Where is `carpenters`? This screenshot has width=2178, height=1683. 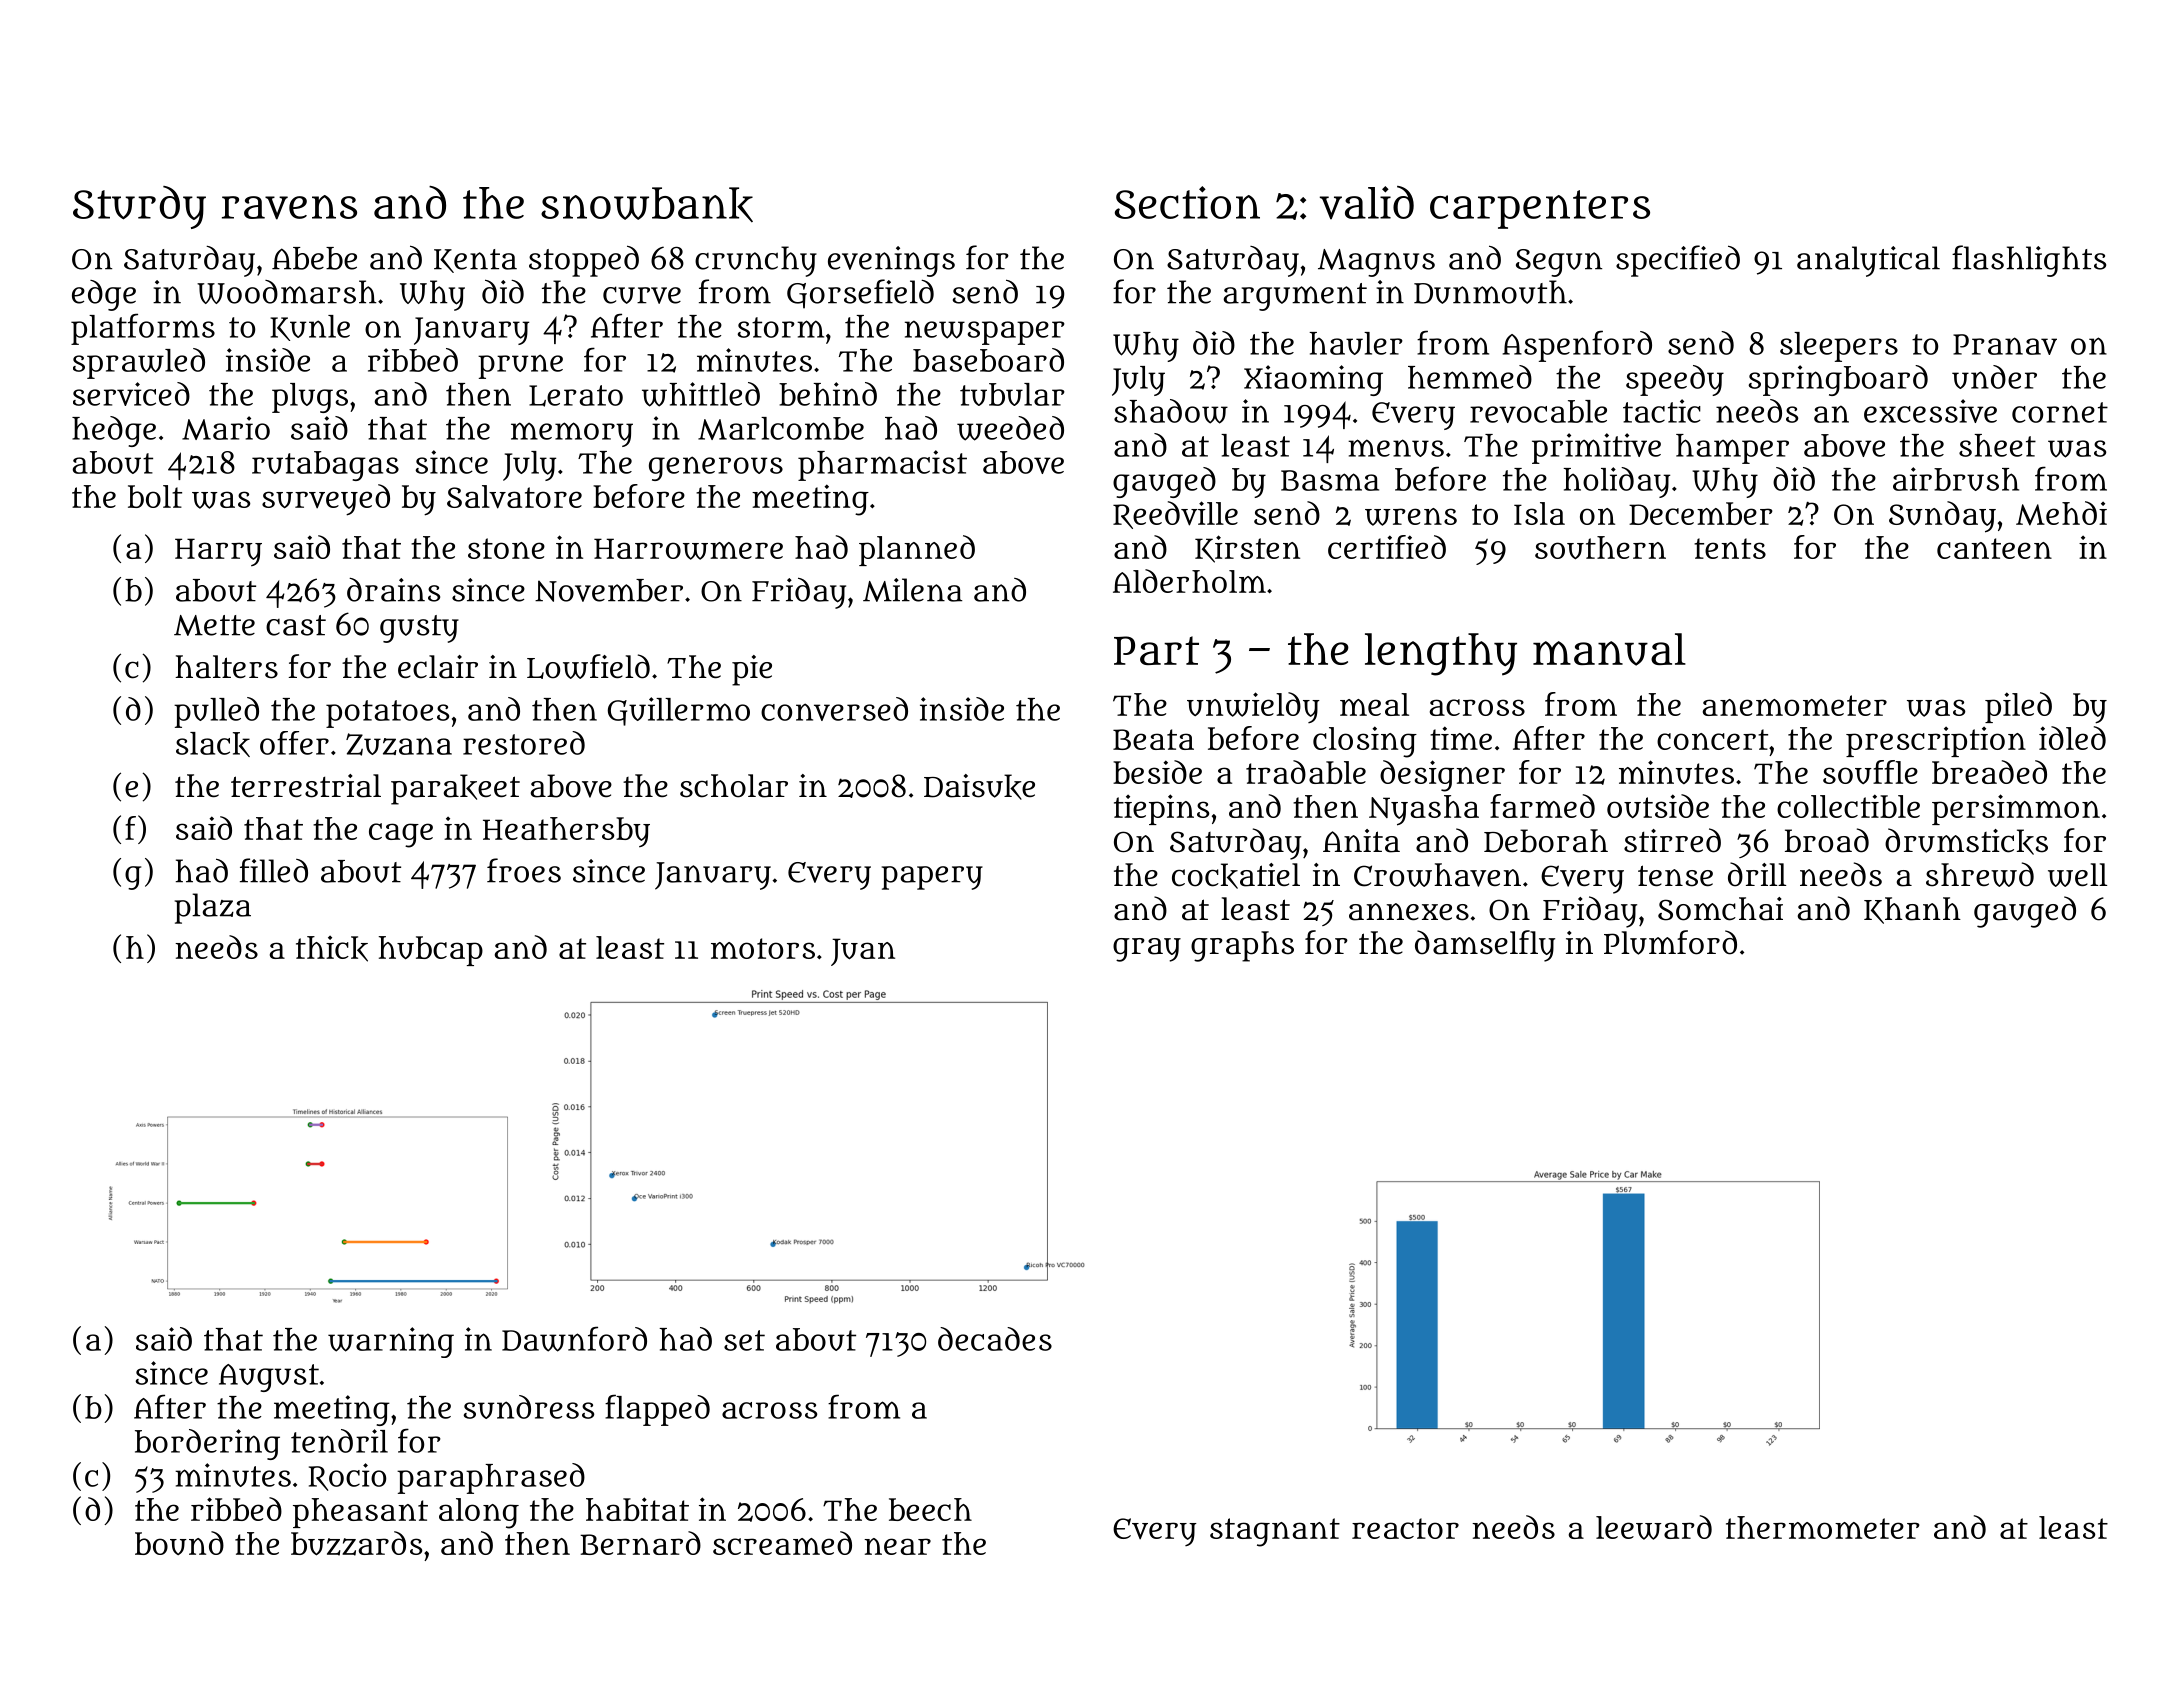
carpenters is located at coordinates (1540, 209).
